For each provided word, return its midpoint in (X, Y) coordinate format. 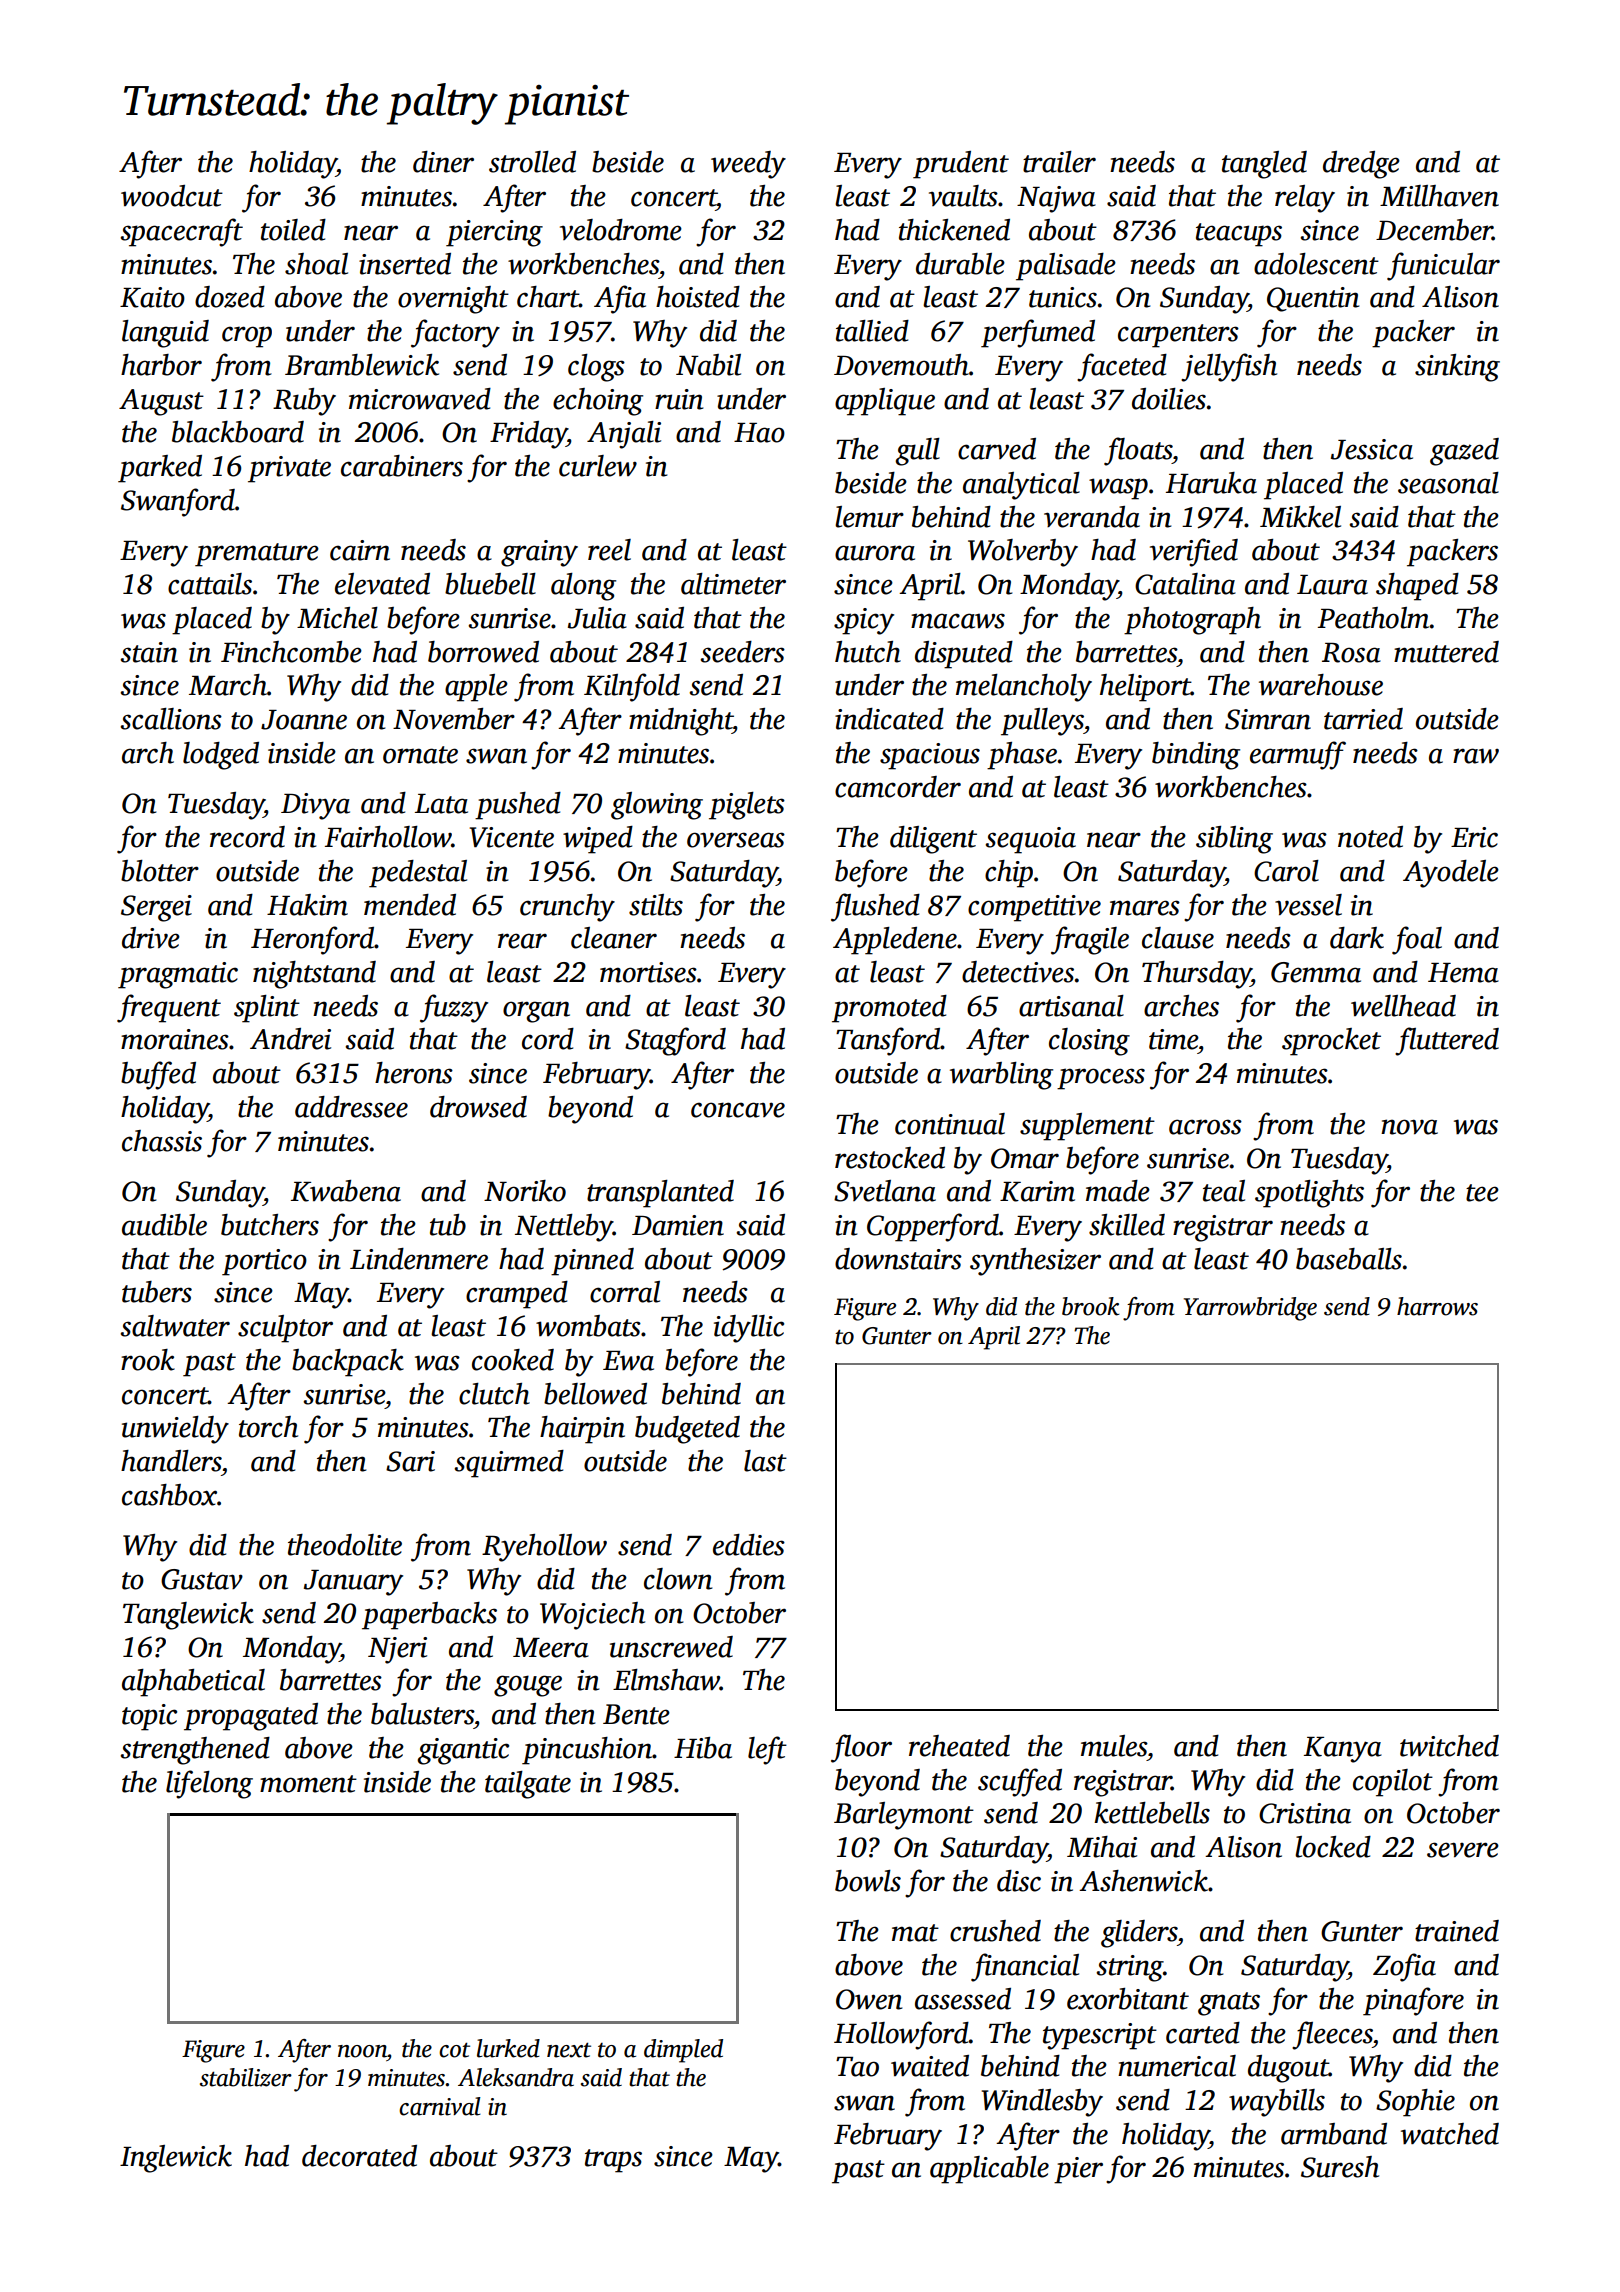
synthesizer (1035, 1262)
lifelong (209, 1784)
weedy (748, 165)
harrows (1437, 1306)
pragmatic (178, 975)
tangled (1264, 165)
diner (443, 162)
